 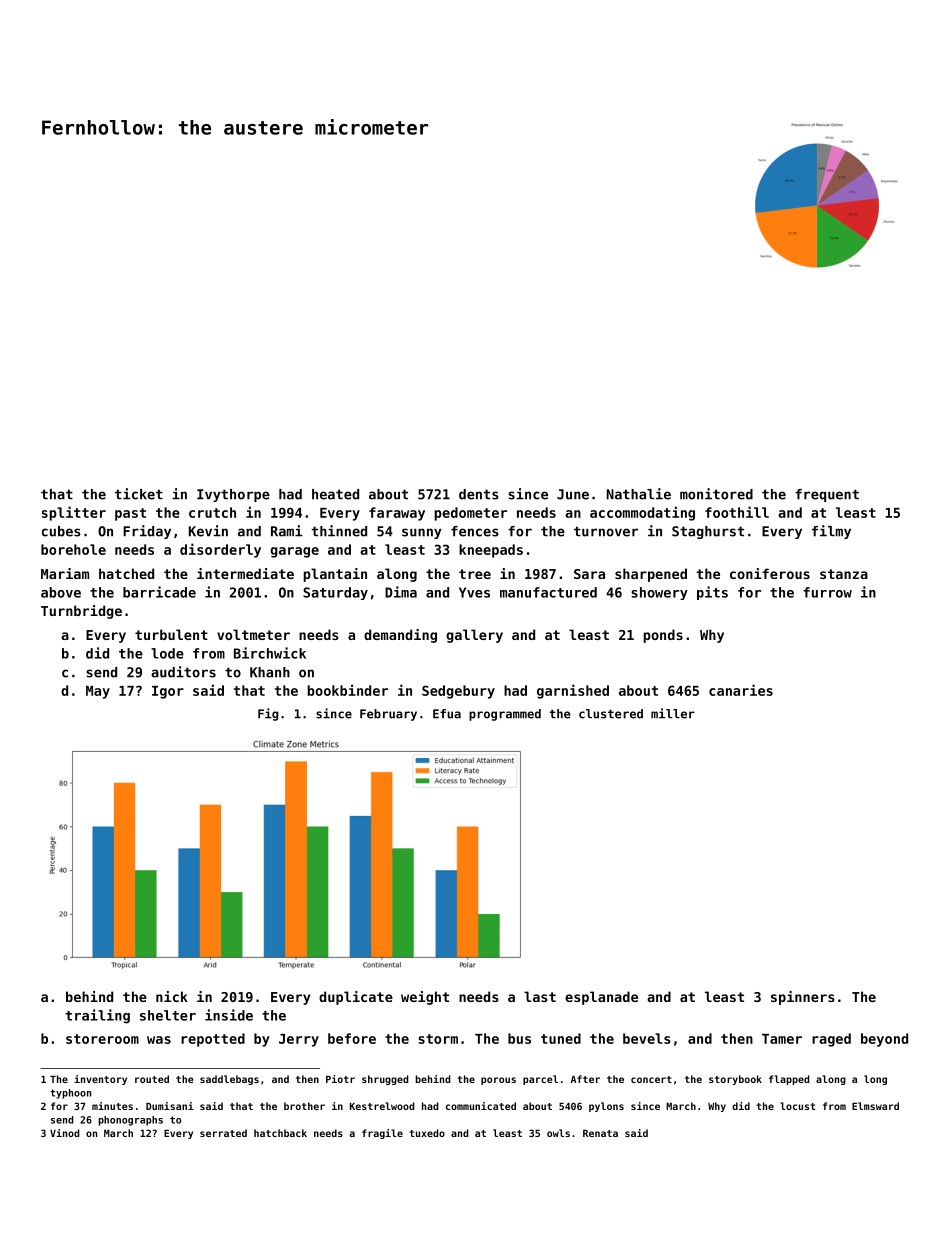 What do you see at coordinates (540, 996) in the document?
I see `last` at bounding box center [540, 996].
